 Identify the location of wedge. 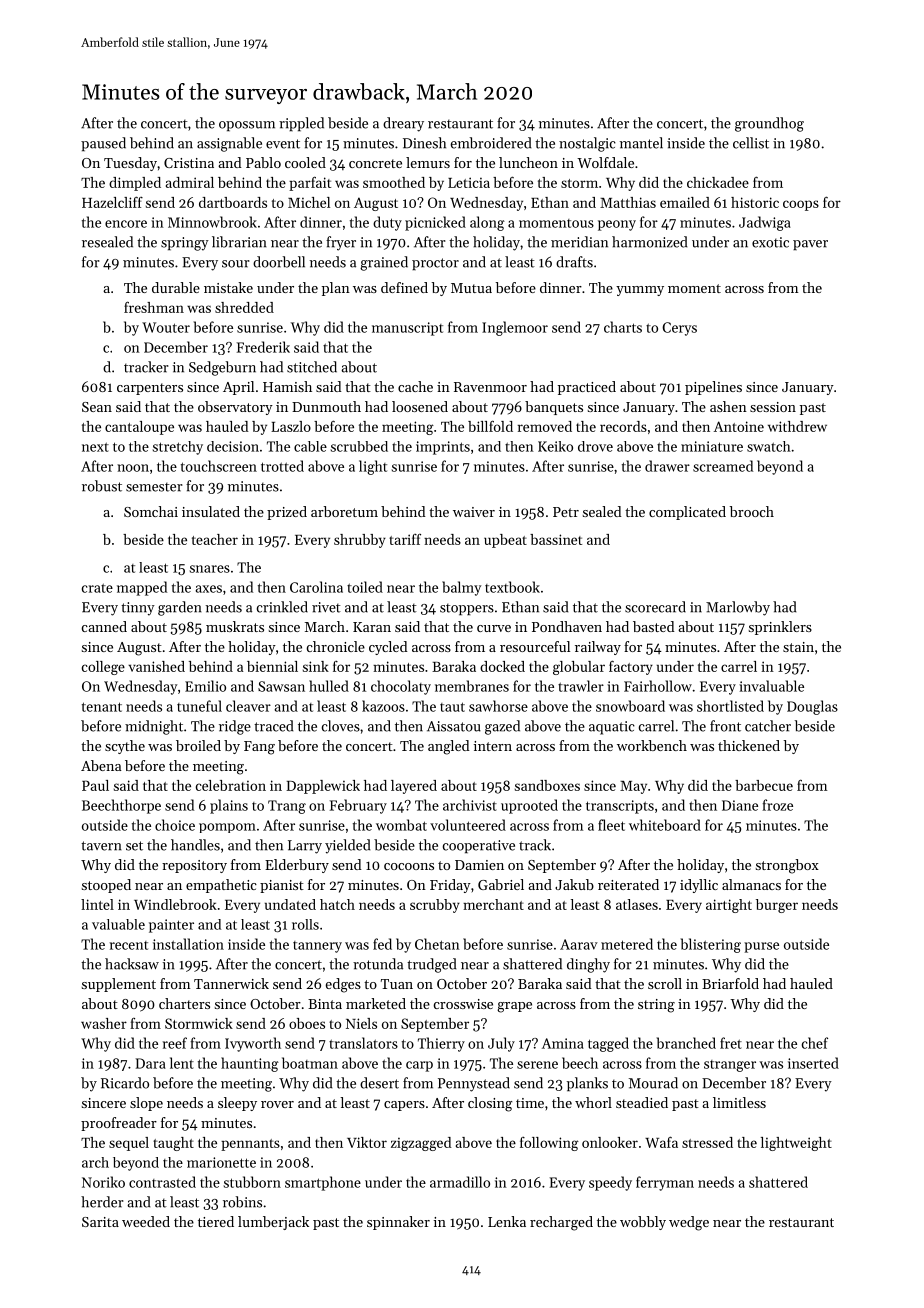
(689, 1223).
